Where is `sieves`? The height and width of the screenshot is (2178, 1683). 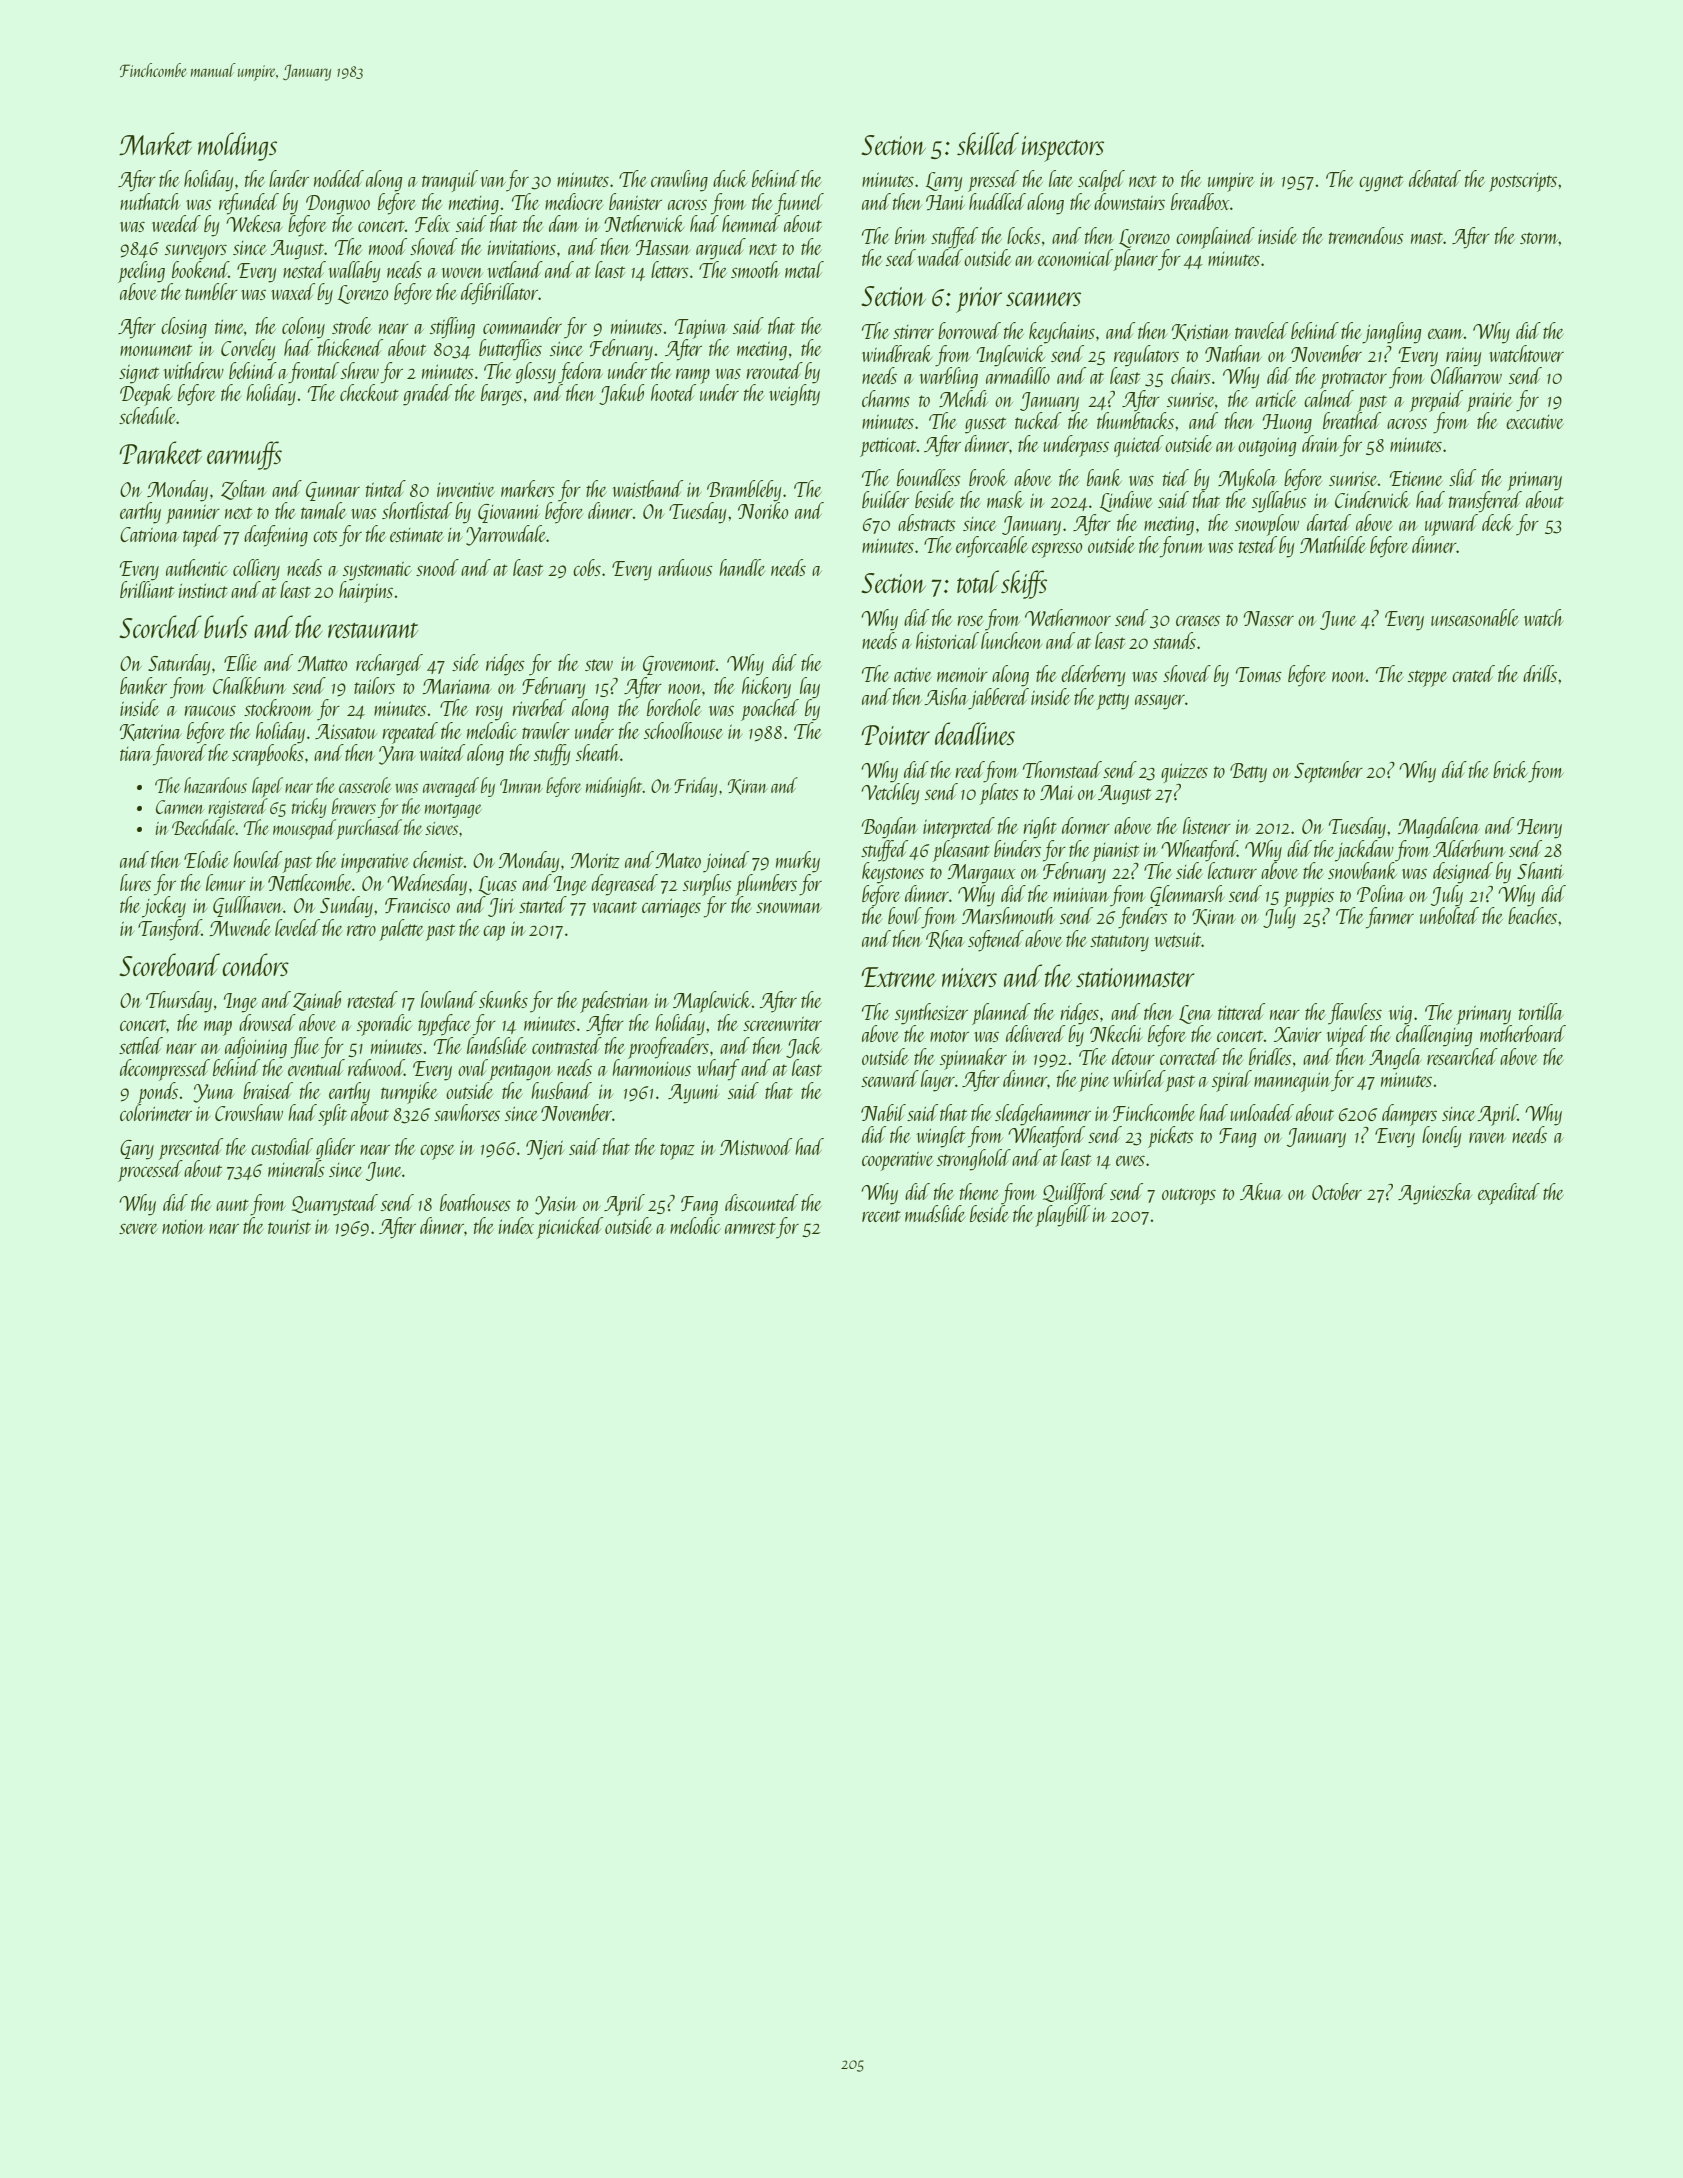 sieves is located at coordinates (441, 828).
